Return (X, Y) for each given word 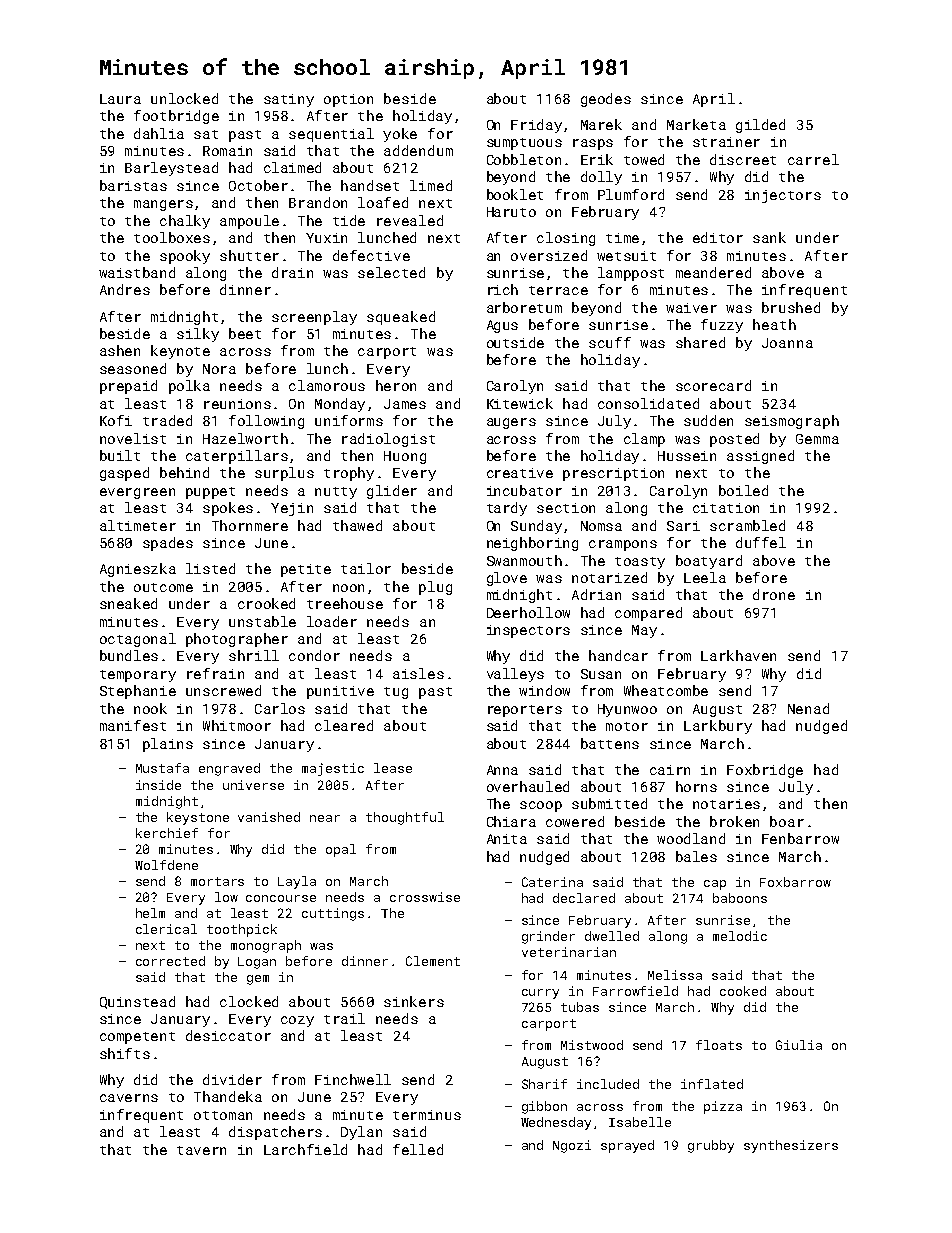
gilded (760, 126)
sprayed (627, 1146)
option (348, 100)
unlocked (184, 98)
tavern (201, 1150)
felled (418, 1149)
